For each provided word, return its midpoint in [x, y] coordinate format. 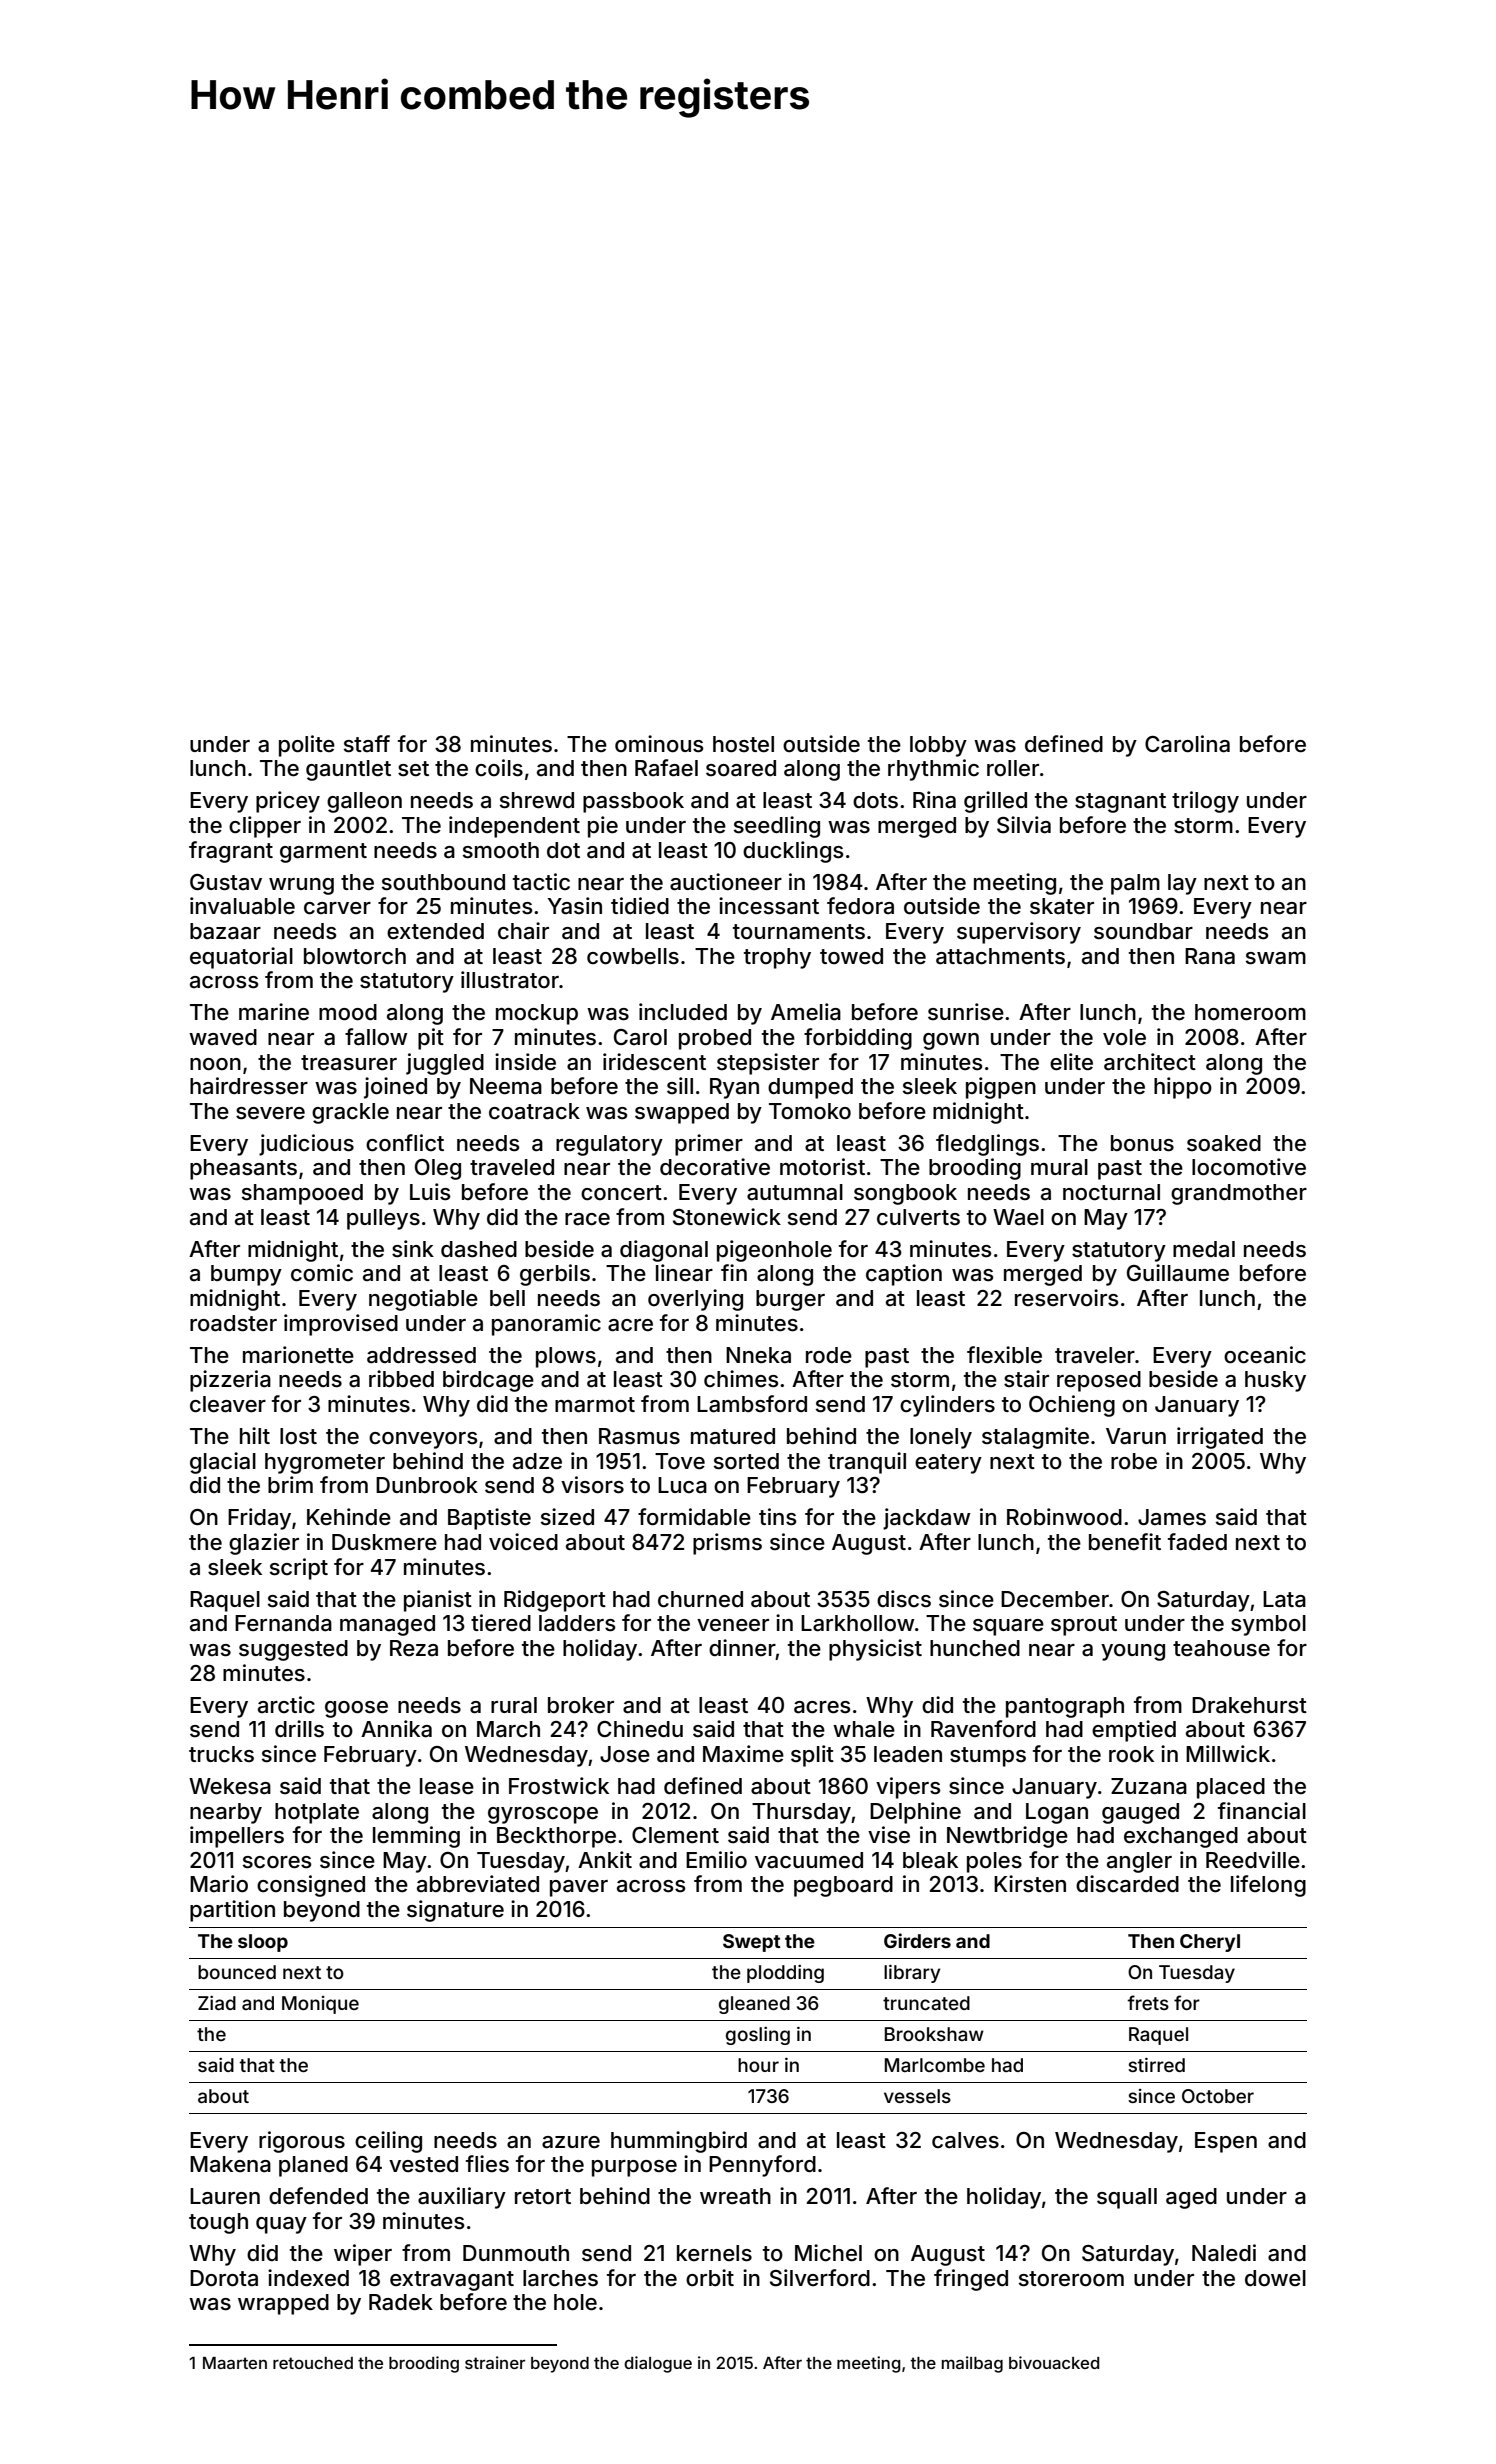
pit [431, 1039]
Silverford [820, 2278]
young [1133, 1652]
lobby [938, 746]
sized [567, 1517]
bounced [237, 1972]
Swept [752, 1943]
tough [218, 2223]
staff [367, 744]
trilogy [1205, 802]
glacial [223, 1463]
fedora [860, 906]
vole [1124, 1037]
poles [994, 1862]
